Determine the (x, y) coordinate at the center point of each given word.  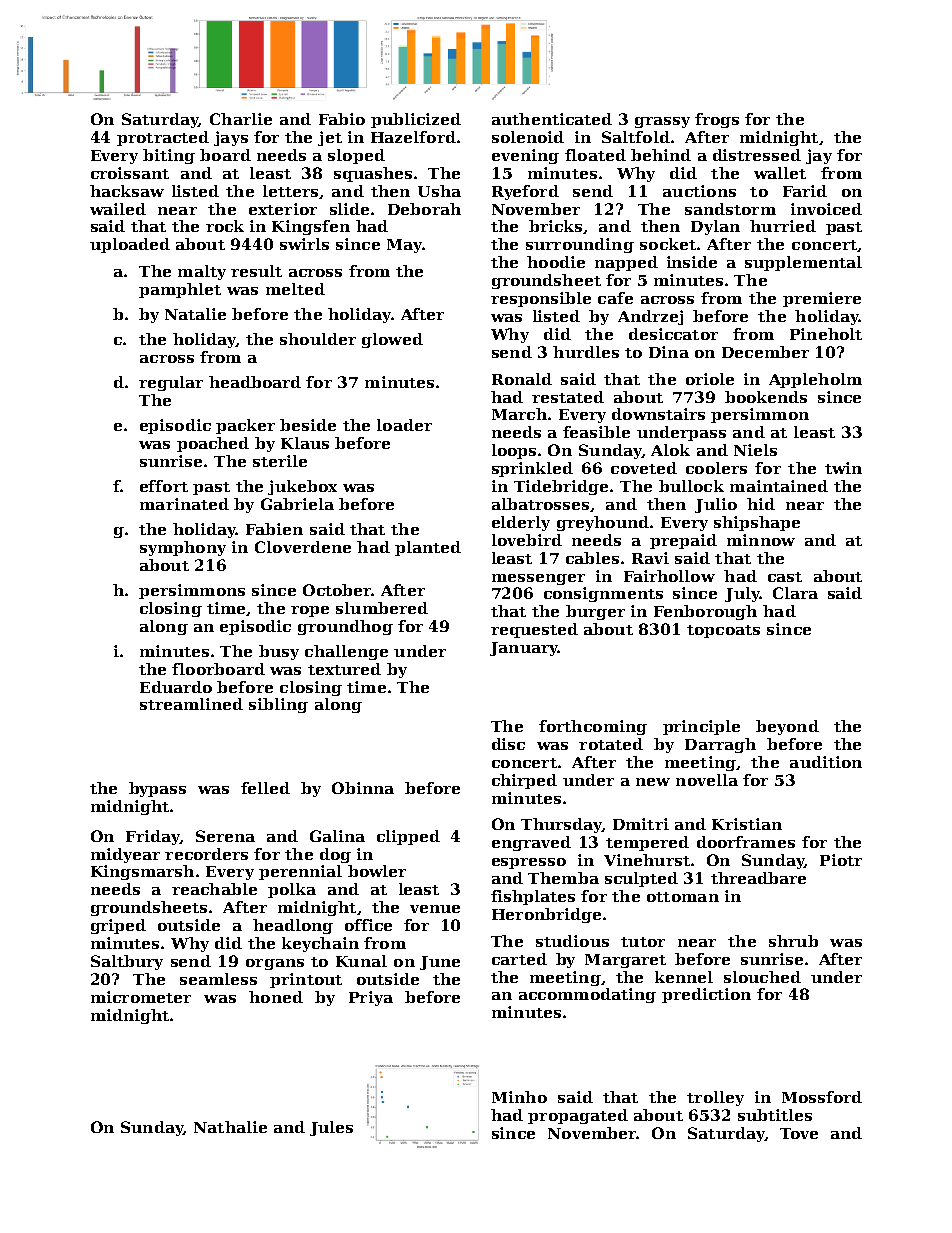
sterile (280, 461)
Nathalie (230, 1127)
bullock (691, 486)
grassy (662, 122)
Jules (331, 1128)
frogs (717, 120)
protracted (163, 138)
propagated (578, 1116)
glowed (392, 340)
